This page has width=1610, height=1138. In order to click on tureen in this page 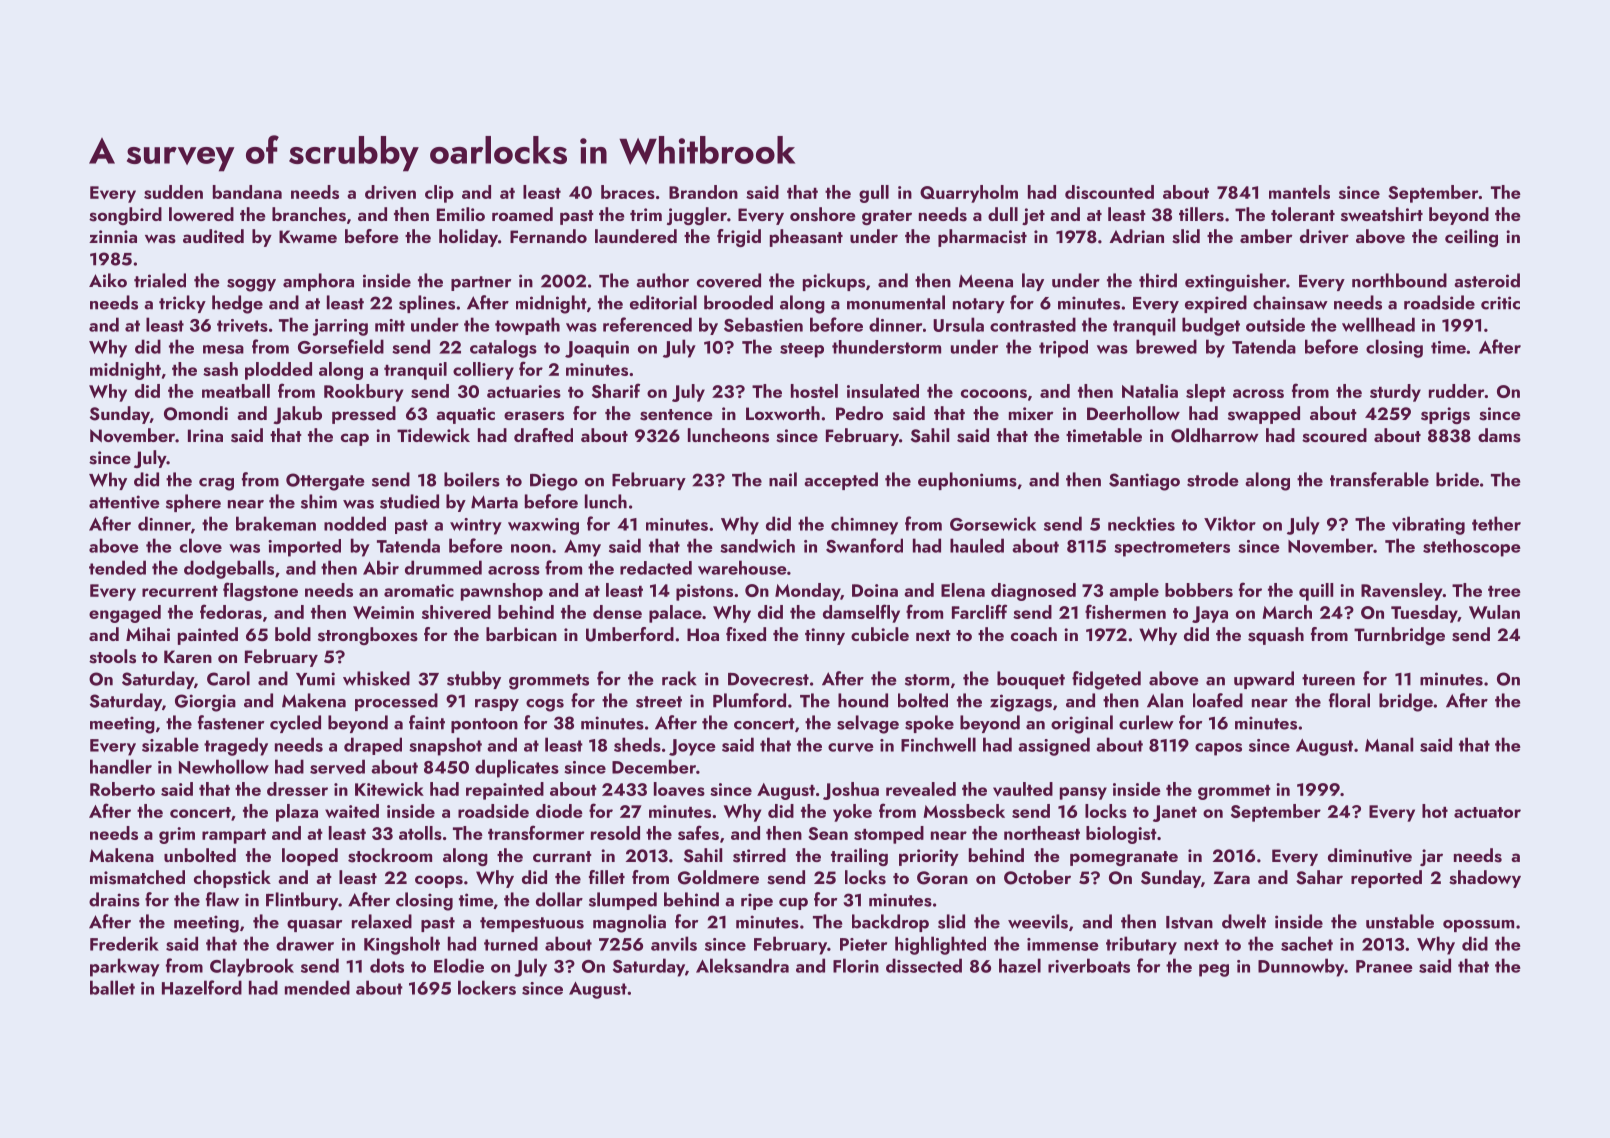, I will do `click(1328, 680)`.
